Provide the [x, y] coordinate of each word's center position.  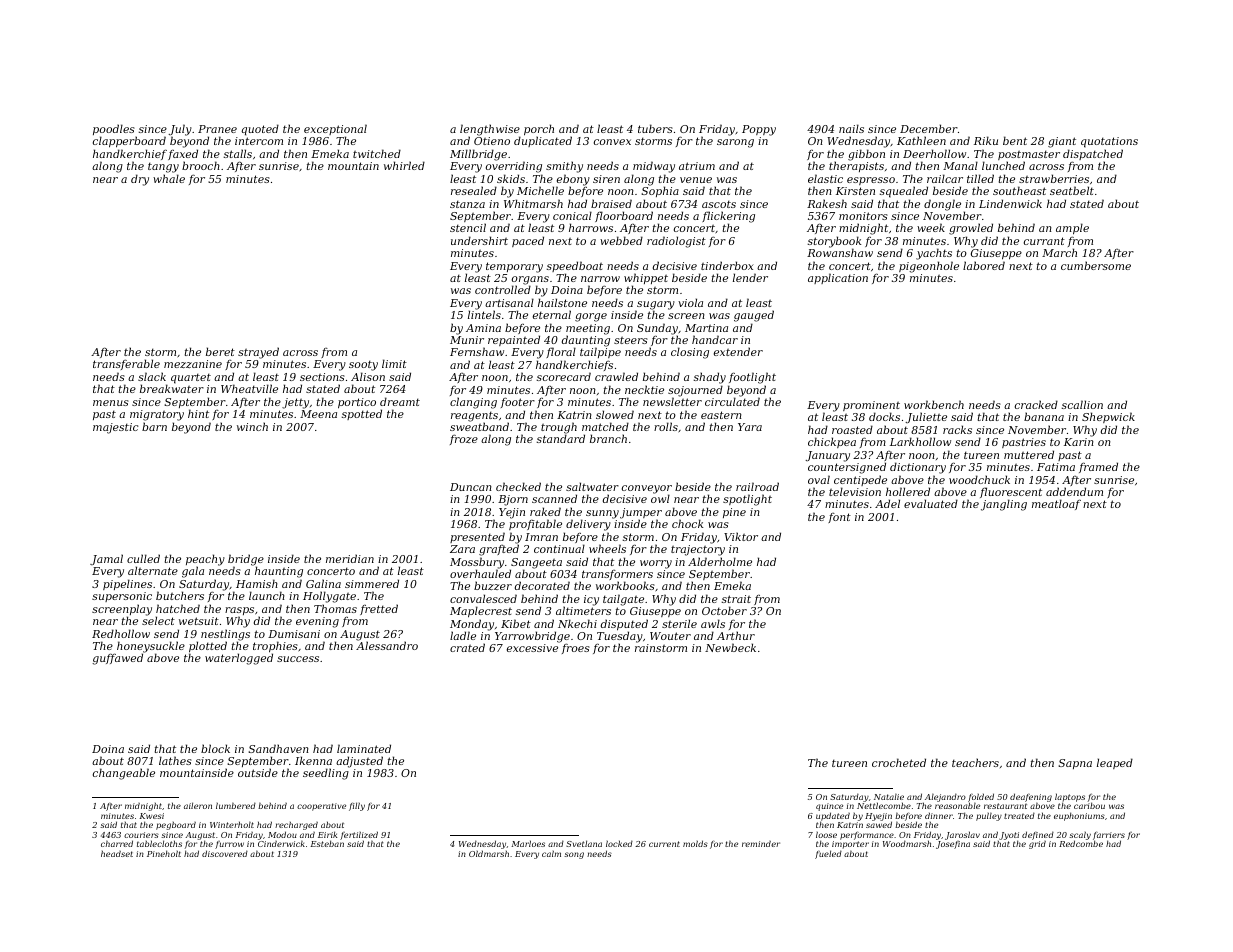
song [574, 855]
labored [984, 265]
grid [1037, 845]
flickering [728, 217]
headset [117, 854]
